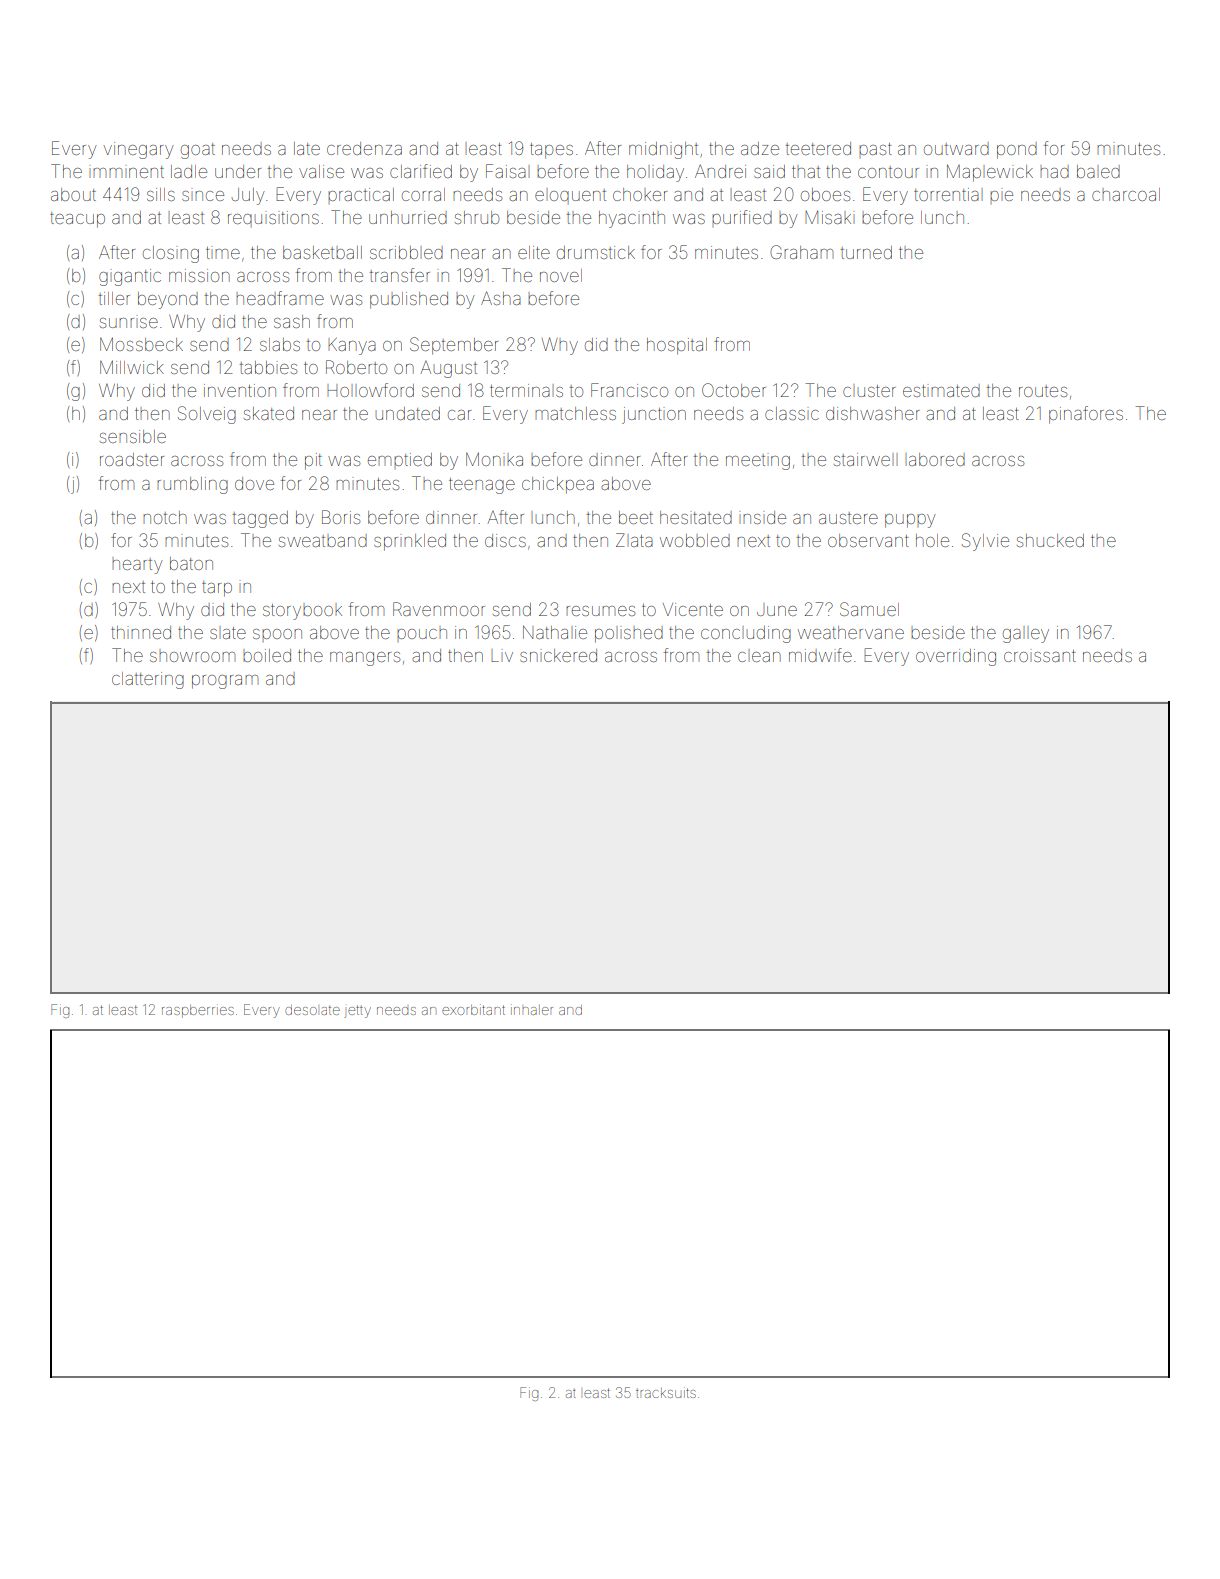  Describe the element at coordinates (759, 657) in the document. I see `clean` at that location.
